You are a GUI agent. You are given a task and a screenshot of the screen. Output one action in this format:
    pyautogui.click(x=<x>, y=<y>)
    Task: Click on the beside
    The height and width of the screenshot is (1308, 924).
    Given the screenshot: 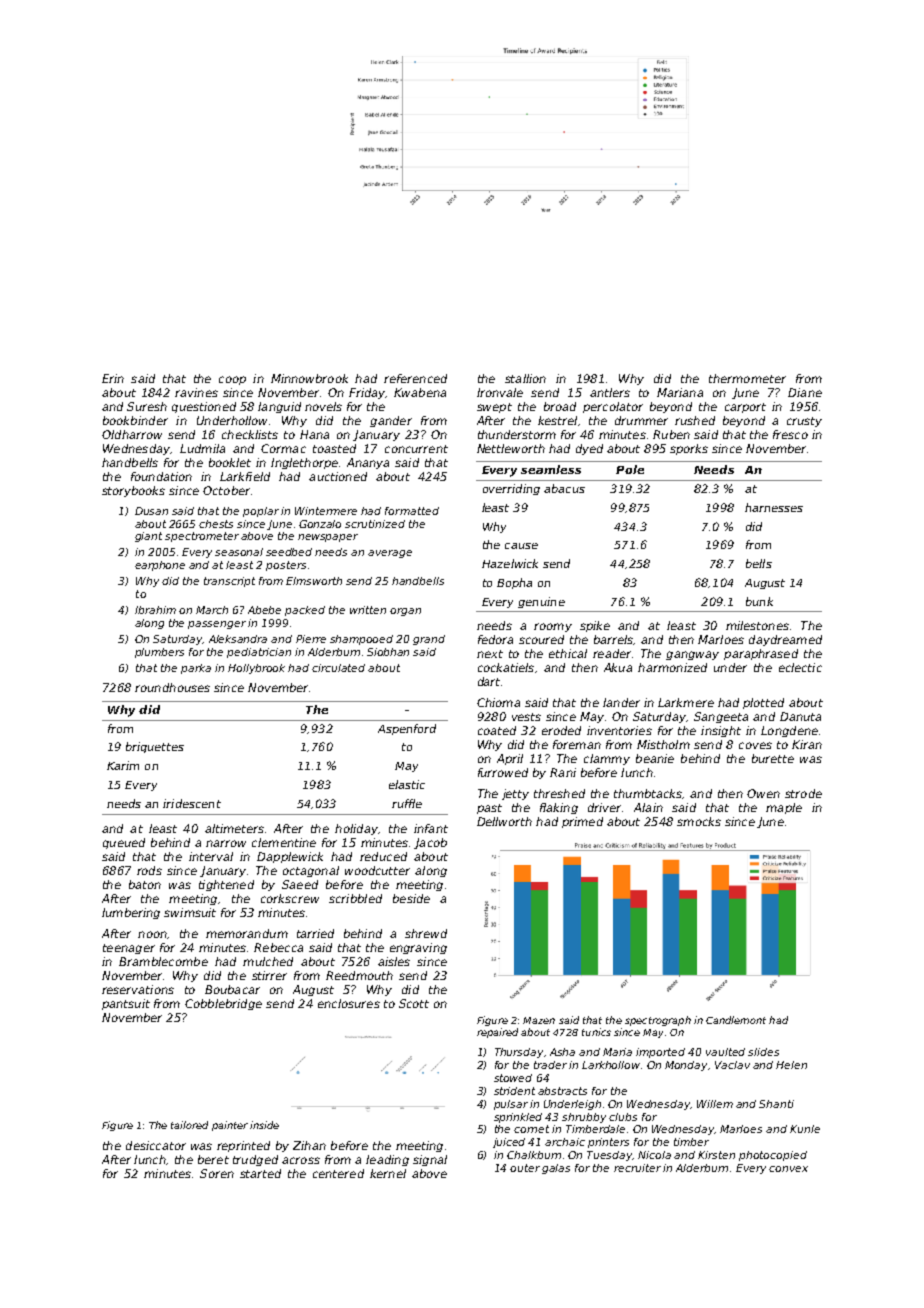 What is the action you would take?
    pyautogui.click(x=411, y=898)
